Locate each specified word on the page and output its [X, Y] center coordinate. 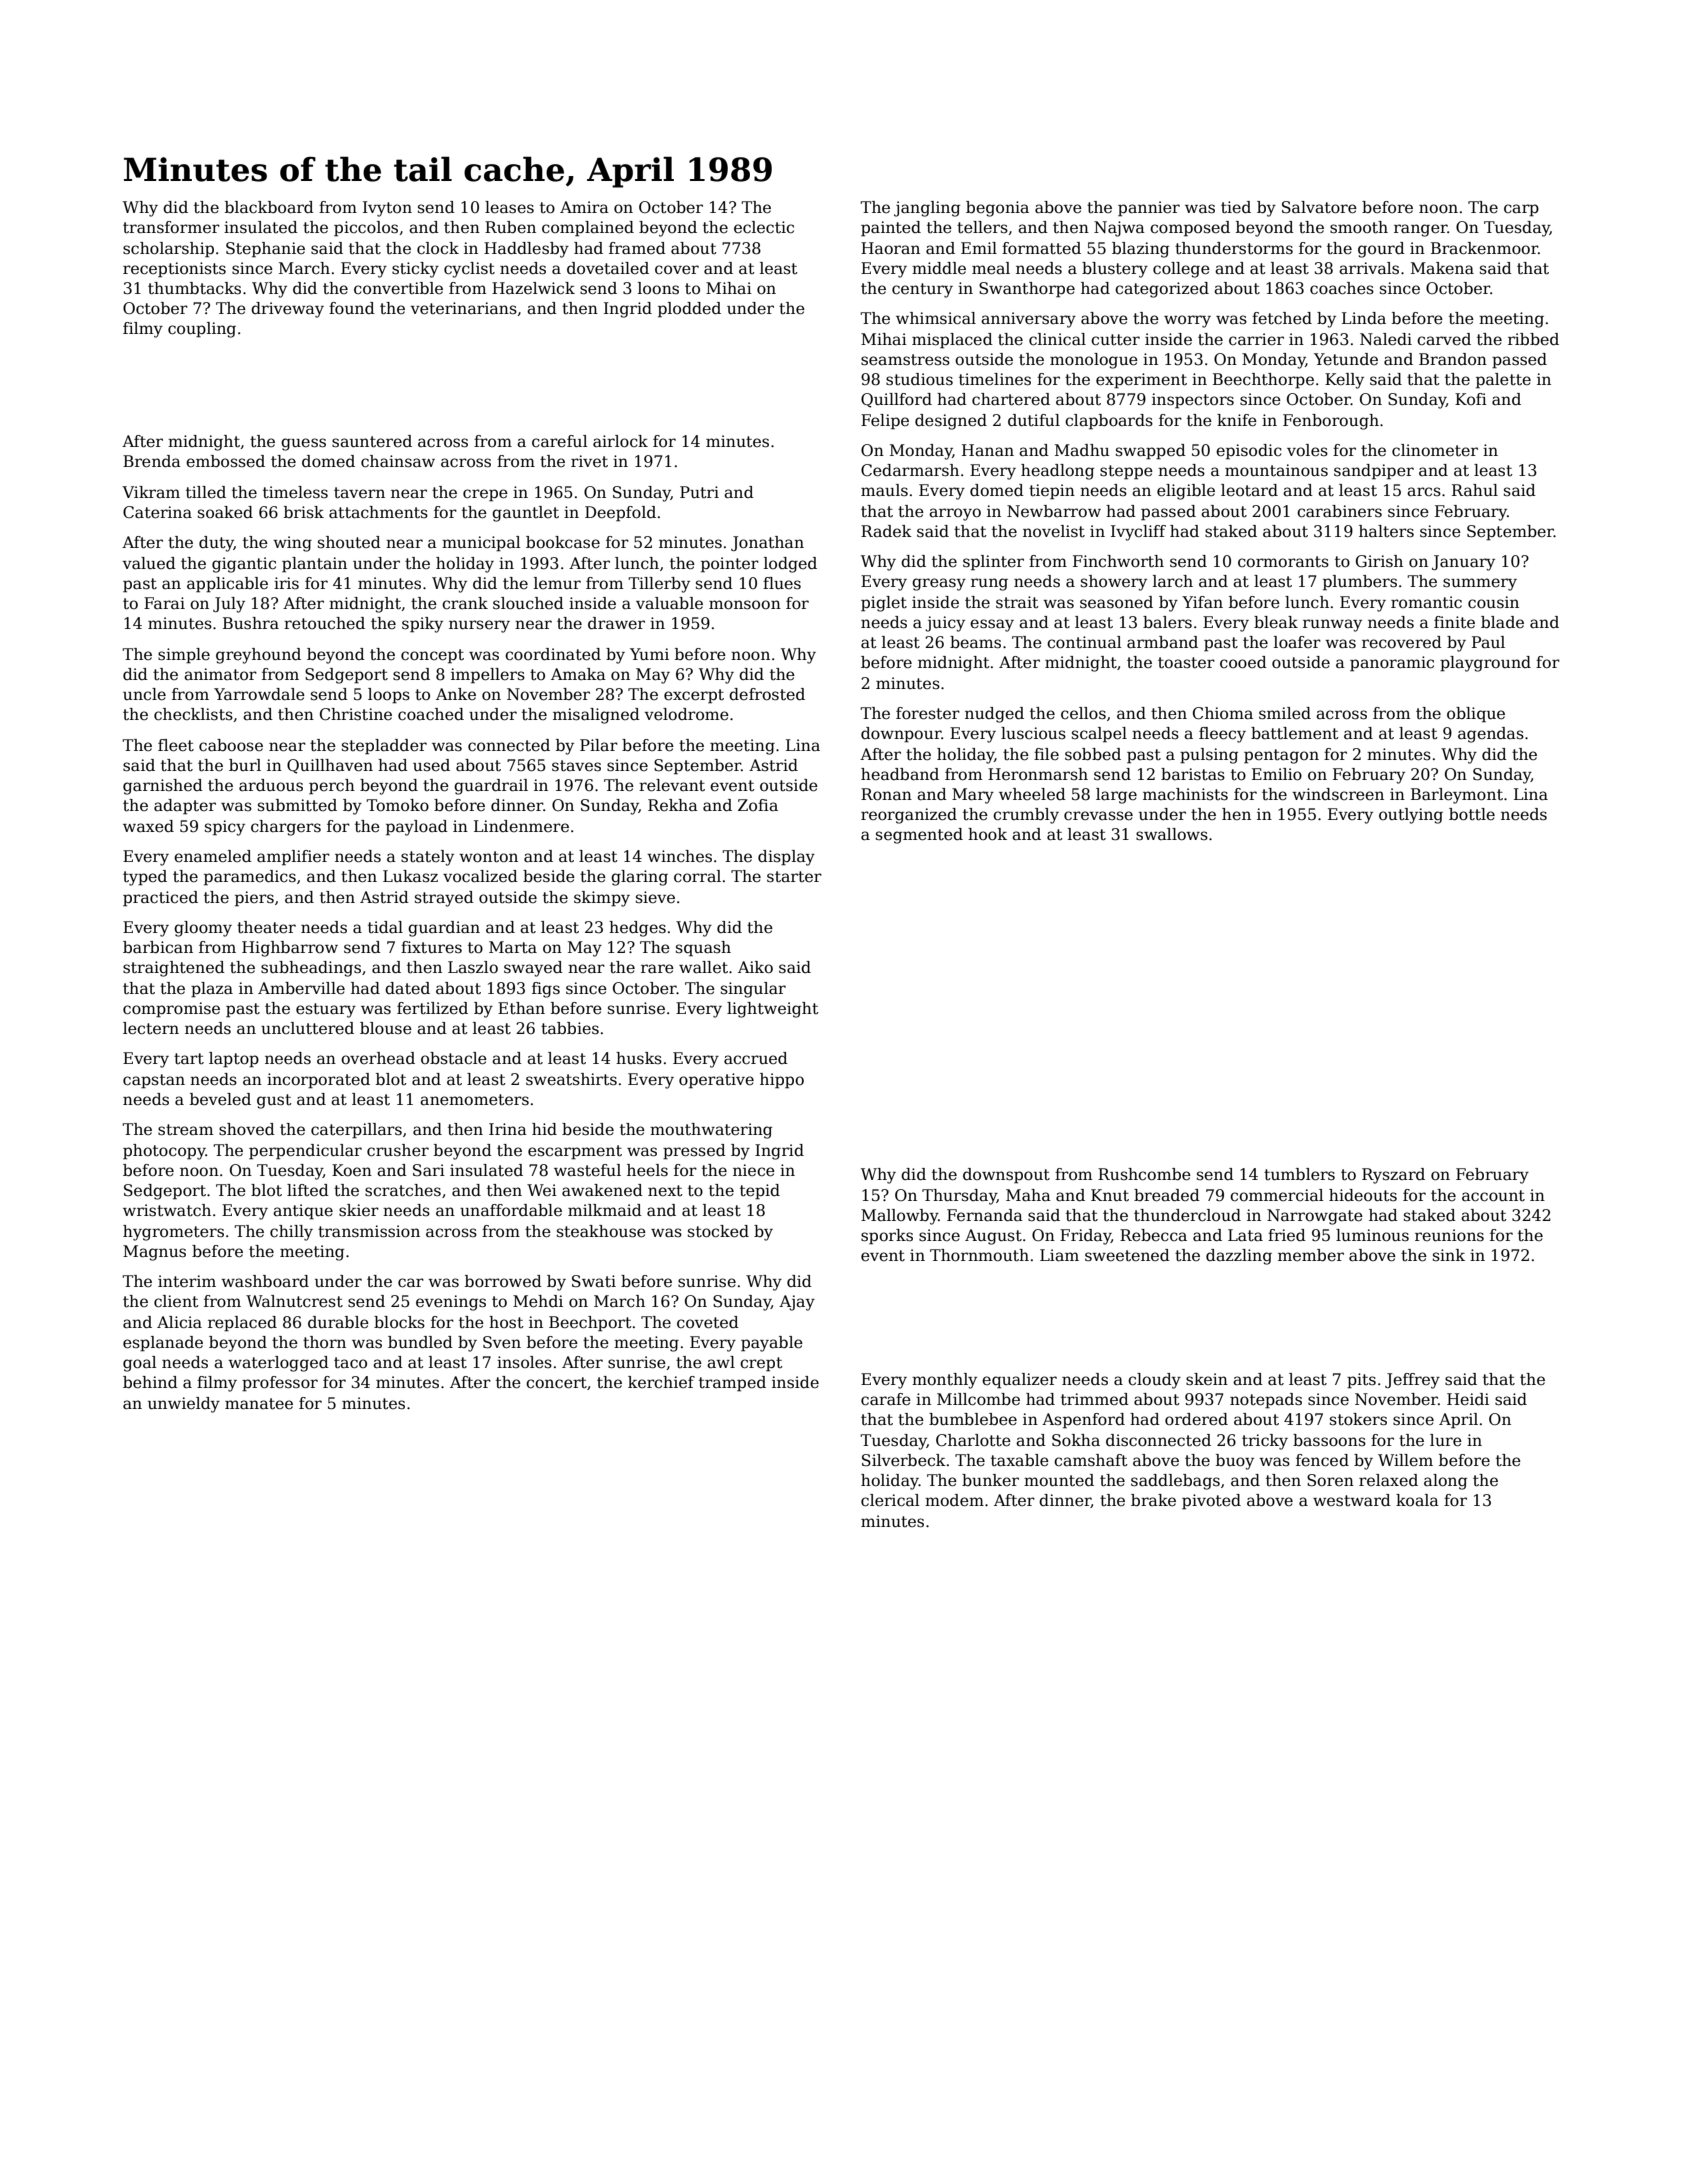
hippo [782, 1081]
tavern [359, 493]
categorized [1162, 290]
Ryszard [1393, 1176]
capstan [154, 1081]
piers [254, 899]
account [1493, 1196]
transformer [171, 227]
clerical [890, 1500]
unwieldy [184, 1405]
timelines [995, 379]
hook [987, 834]
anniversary [1028, 320]
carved [1444, 339]
